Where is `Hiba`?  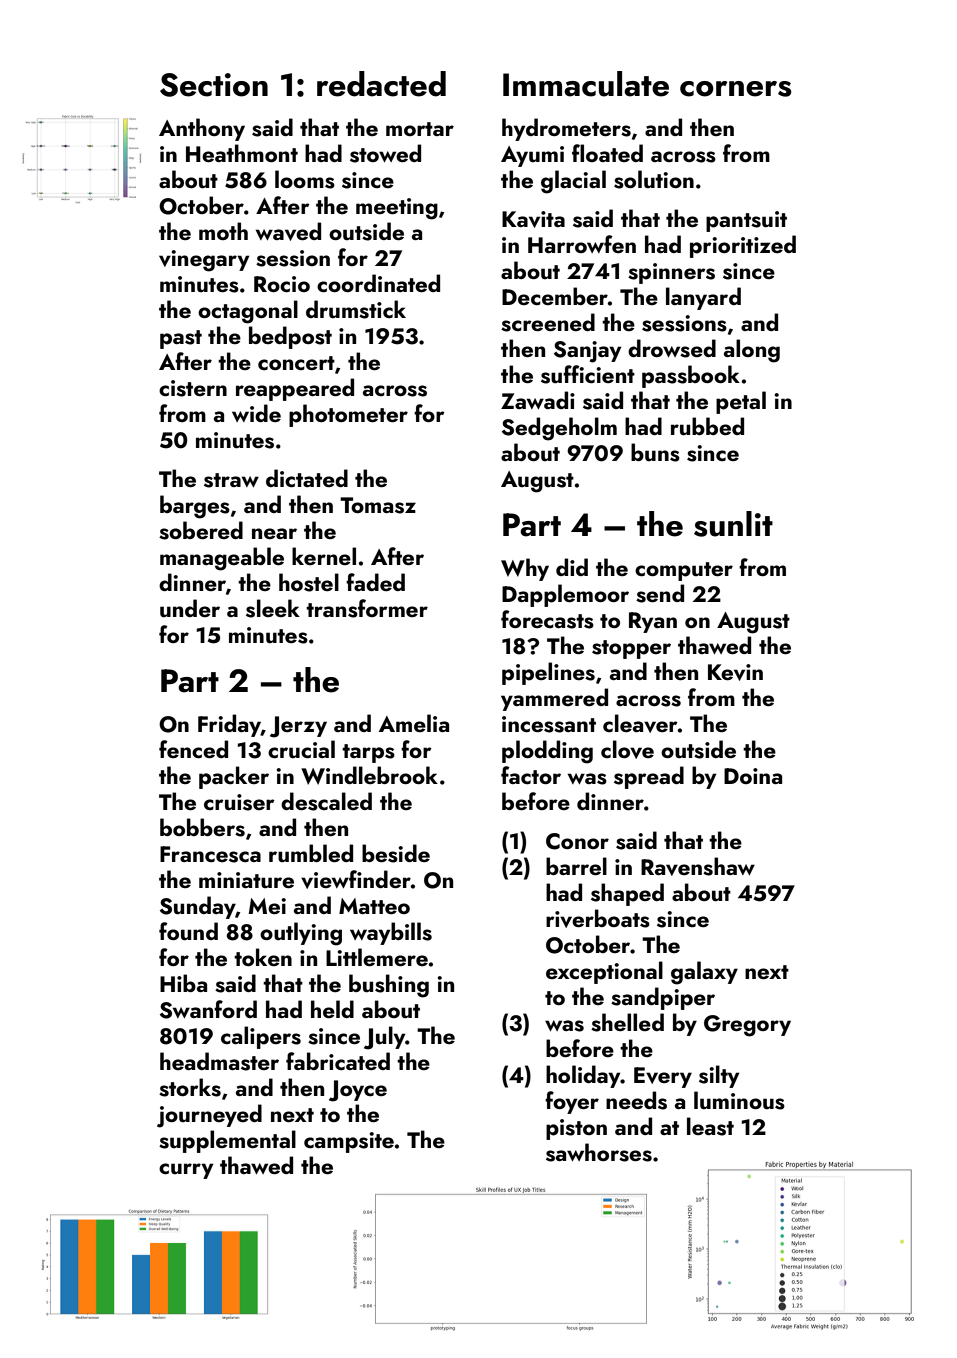
Hiba is located at coordinates (183, 983).
